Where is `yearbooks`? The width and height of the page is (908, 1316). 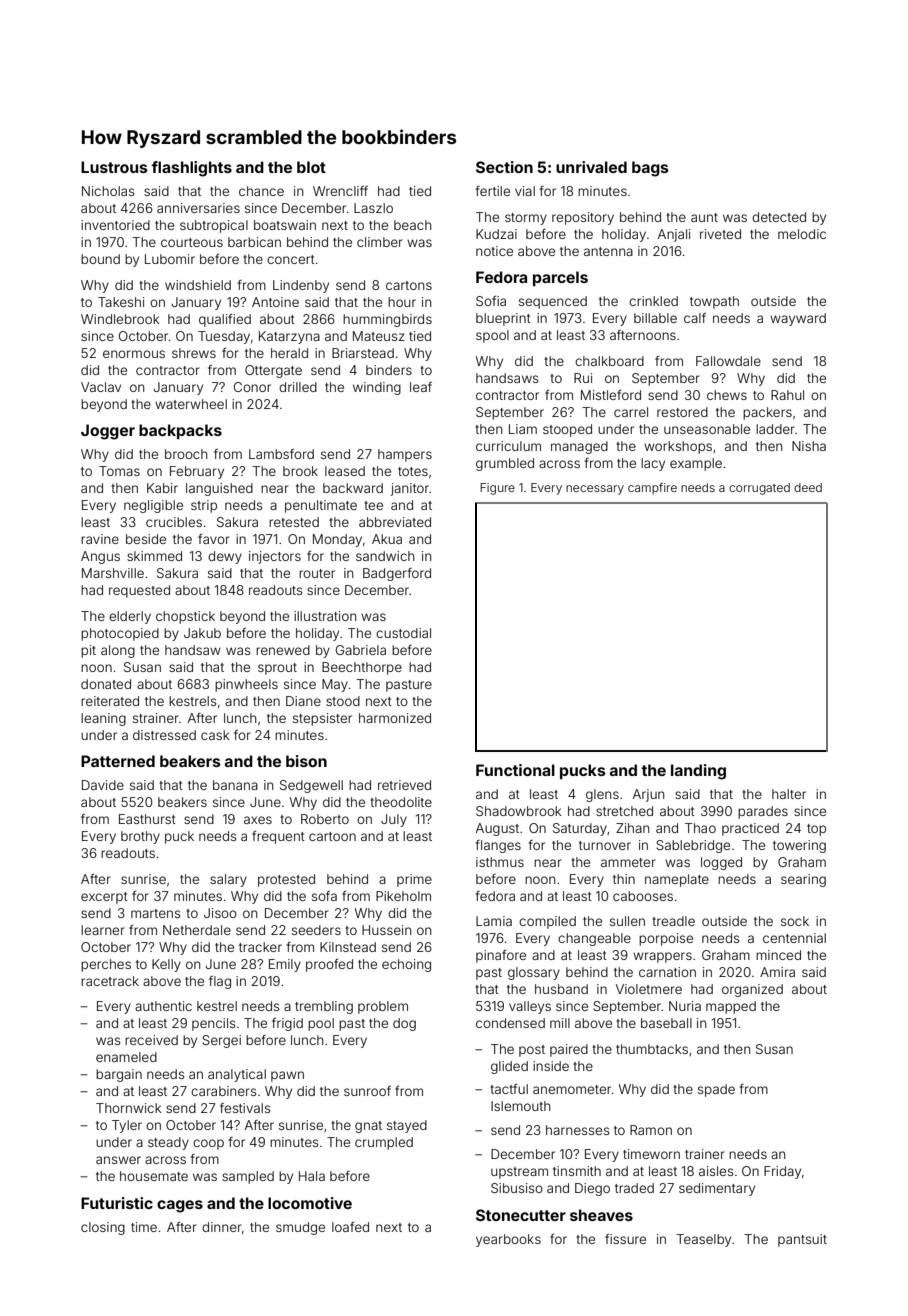
yearbooks is located at coordinates (508, 1240).
